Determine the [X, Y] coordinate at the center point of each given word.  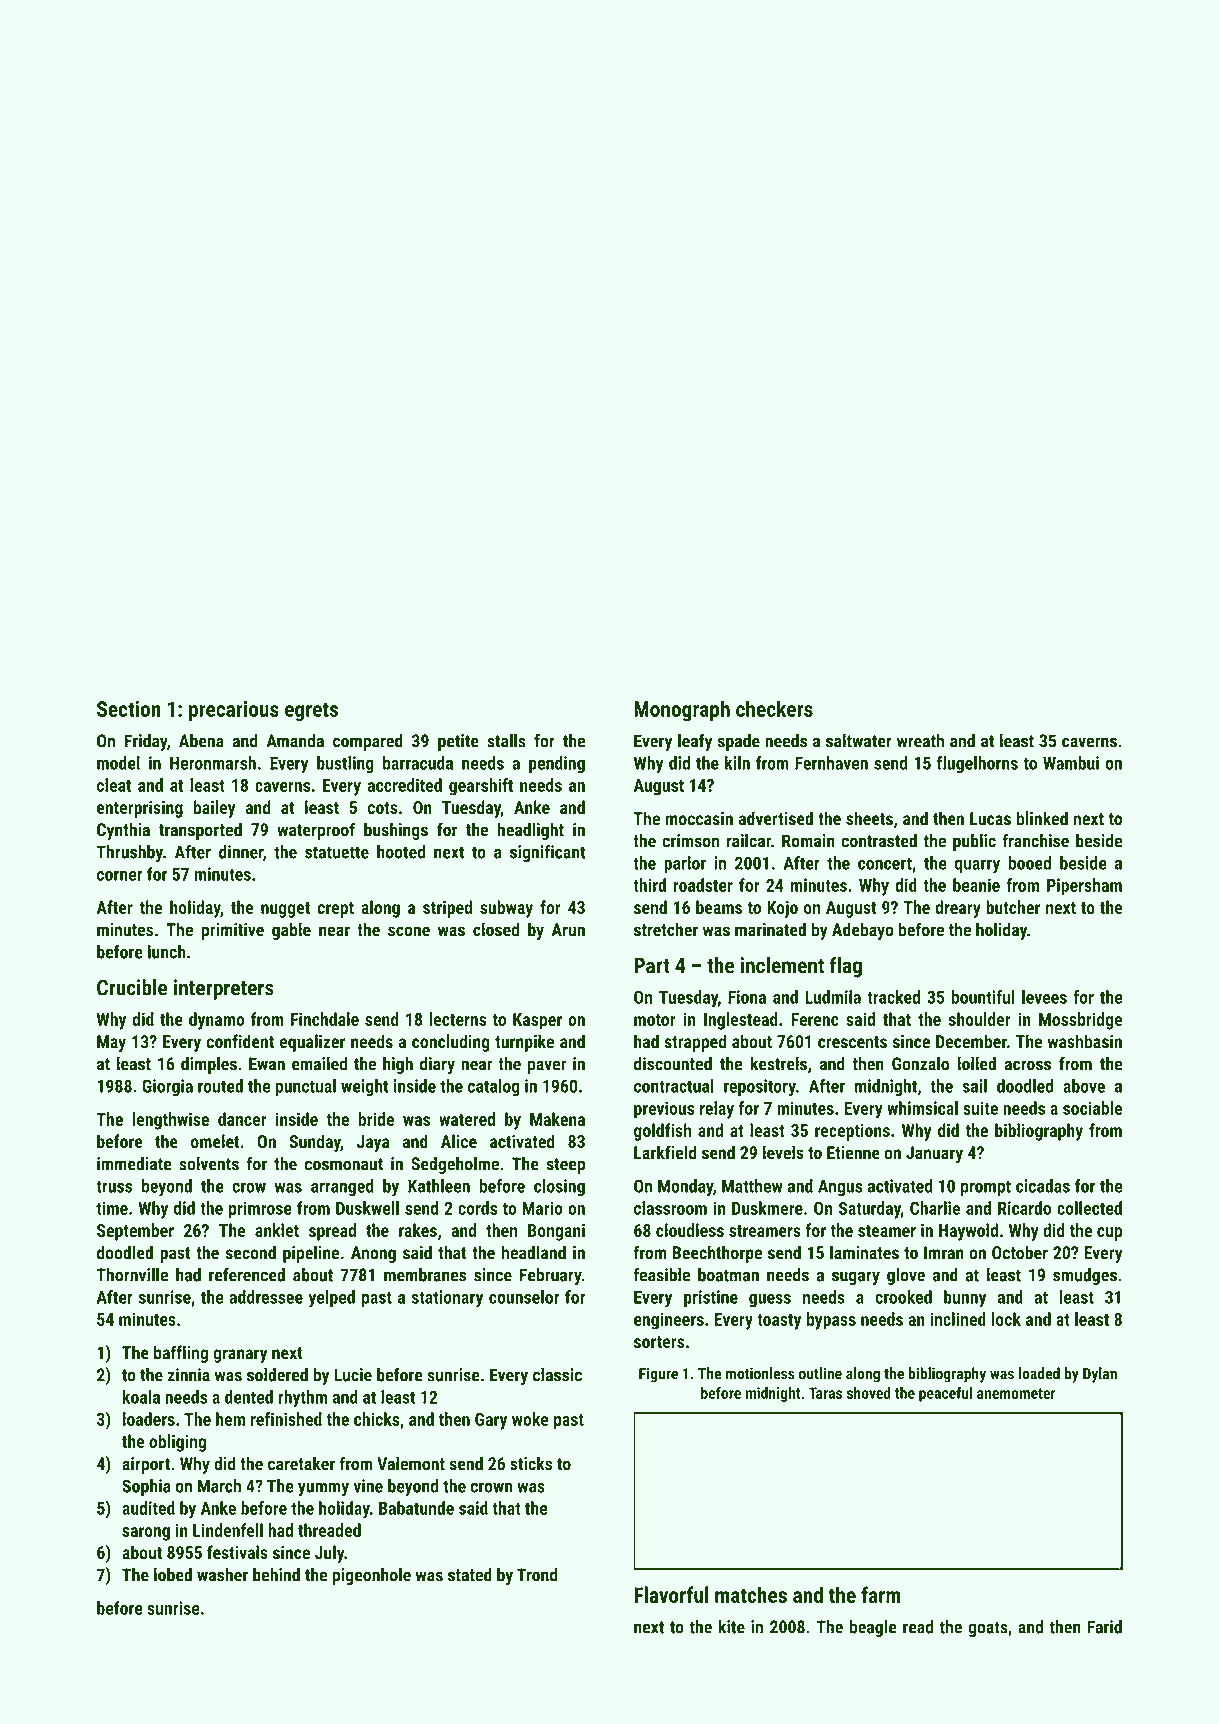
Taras [825, 1393]
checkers [774, 708]
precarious [234, 711]
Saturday [870, 1210]
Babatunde [416, 1508]
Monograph [682, 710]
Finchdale [325, 1019]
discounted [673, 1064]
